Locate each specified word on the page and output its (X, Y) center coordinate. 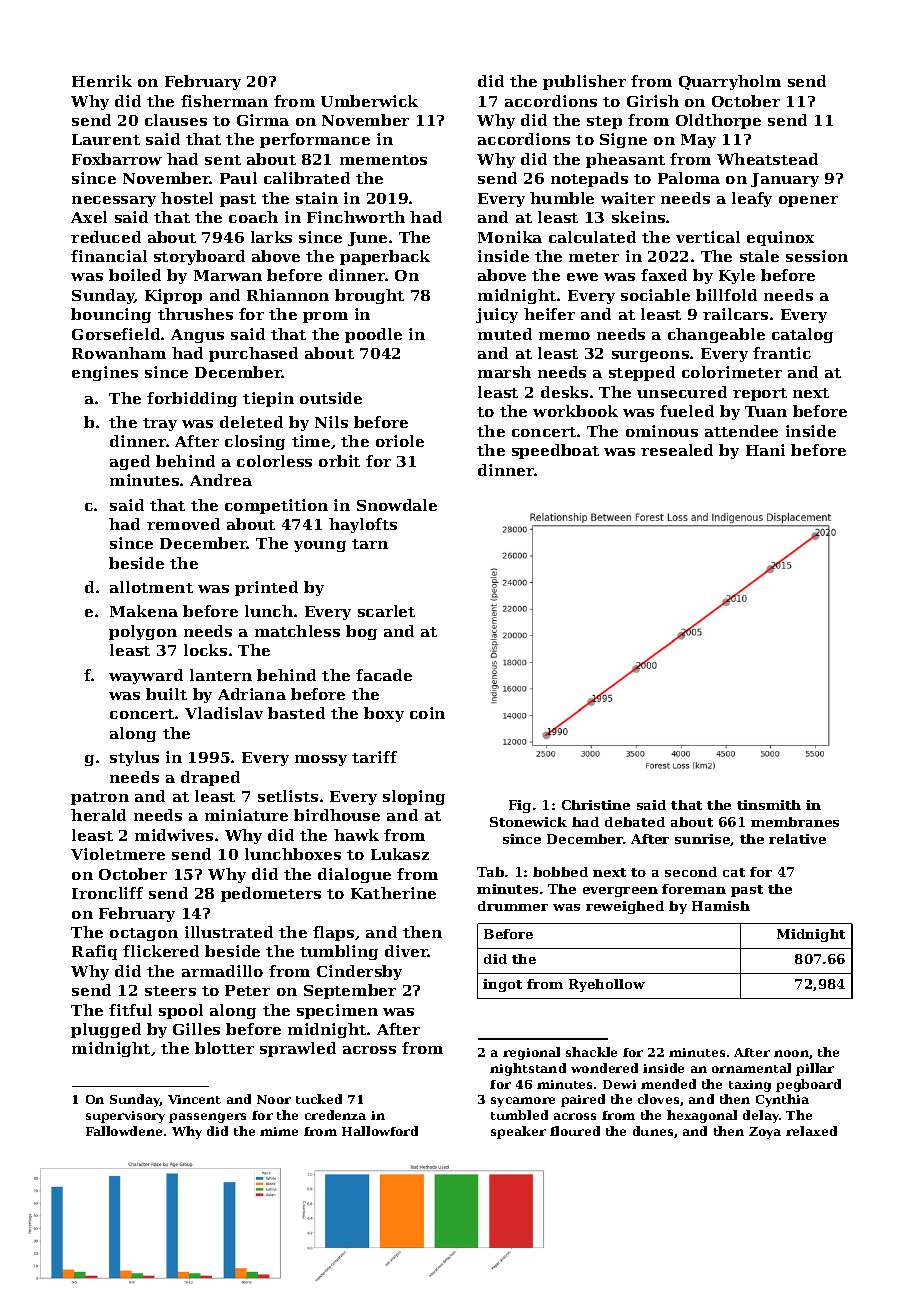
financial (109, 256)
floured (575, 1131)
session (817, 256)
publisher (584, 82)
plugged (106, 1030)
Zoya (765, 1133)
